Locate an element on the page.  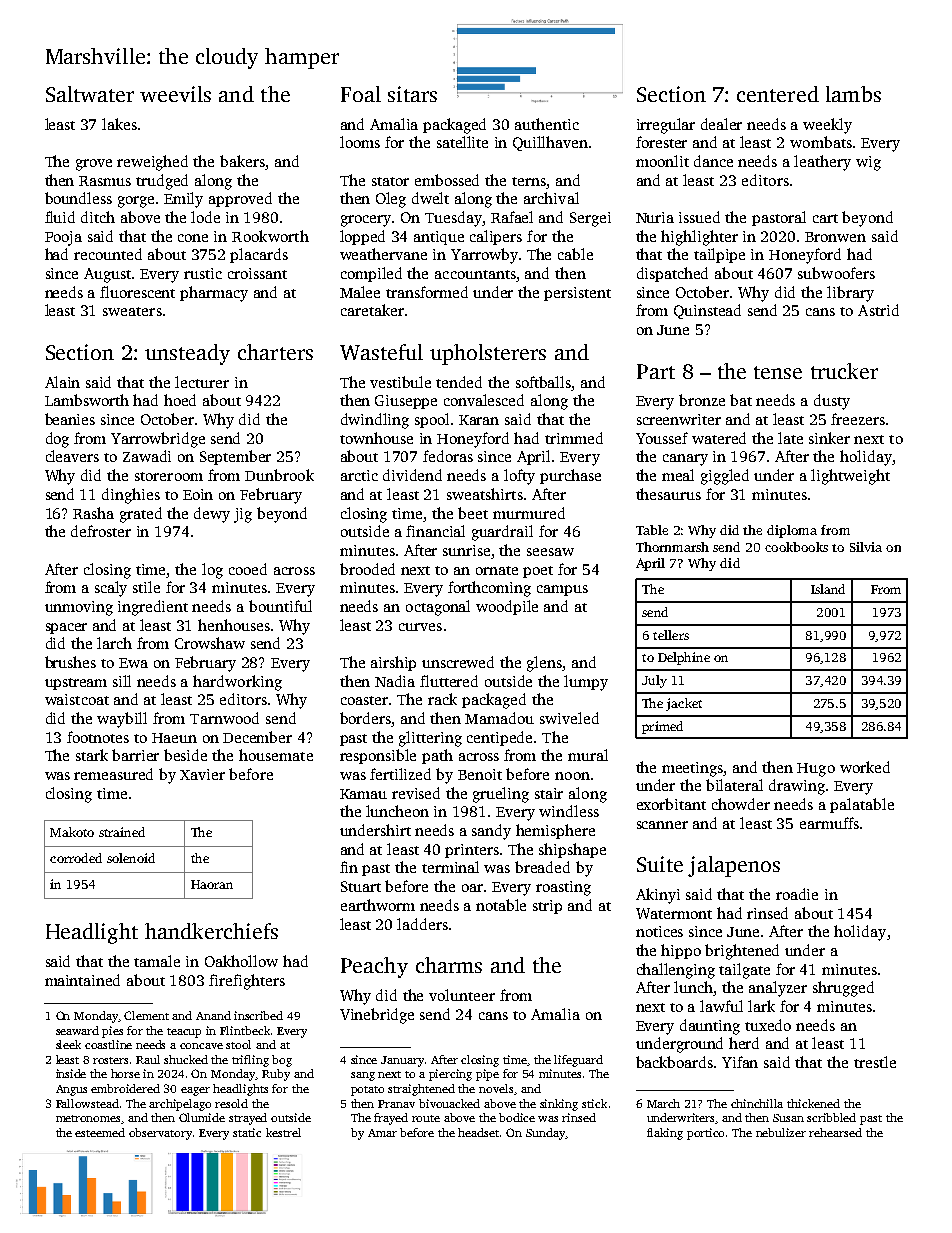
jig is located at coordinates (243, 515).
